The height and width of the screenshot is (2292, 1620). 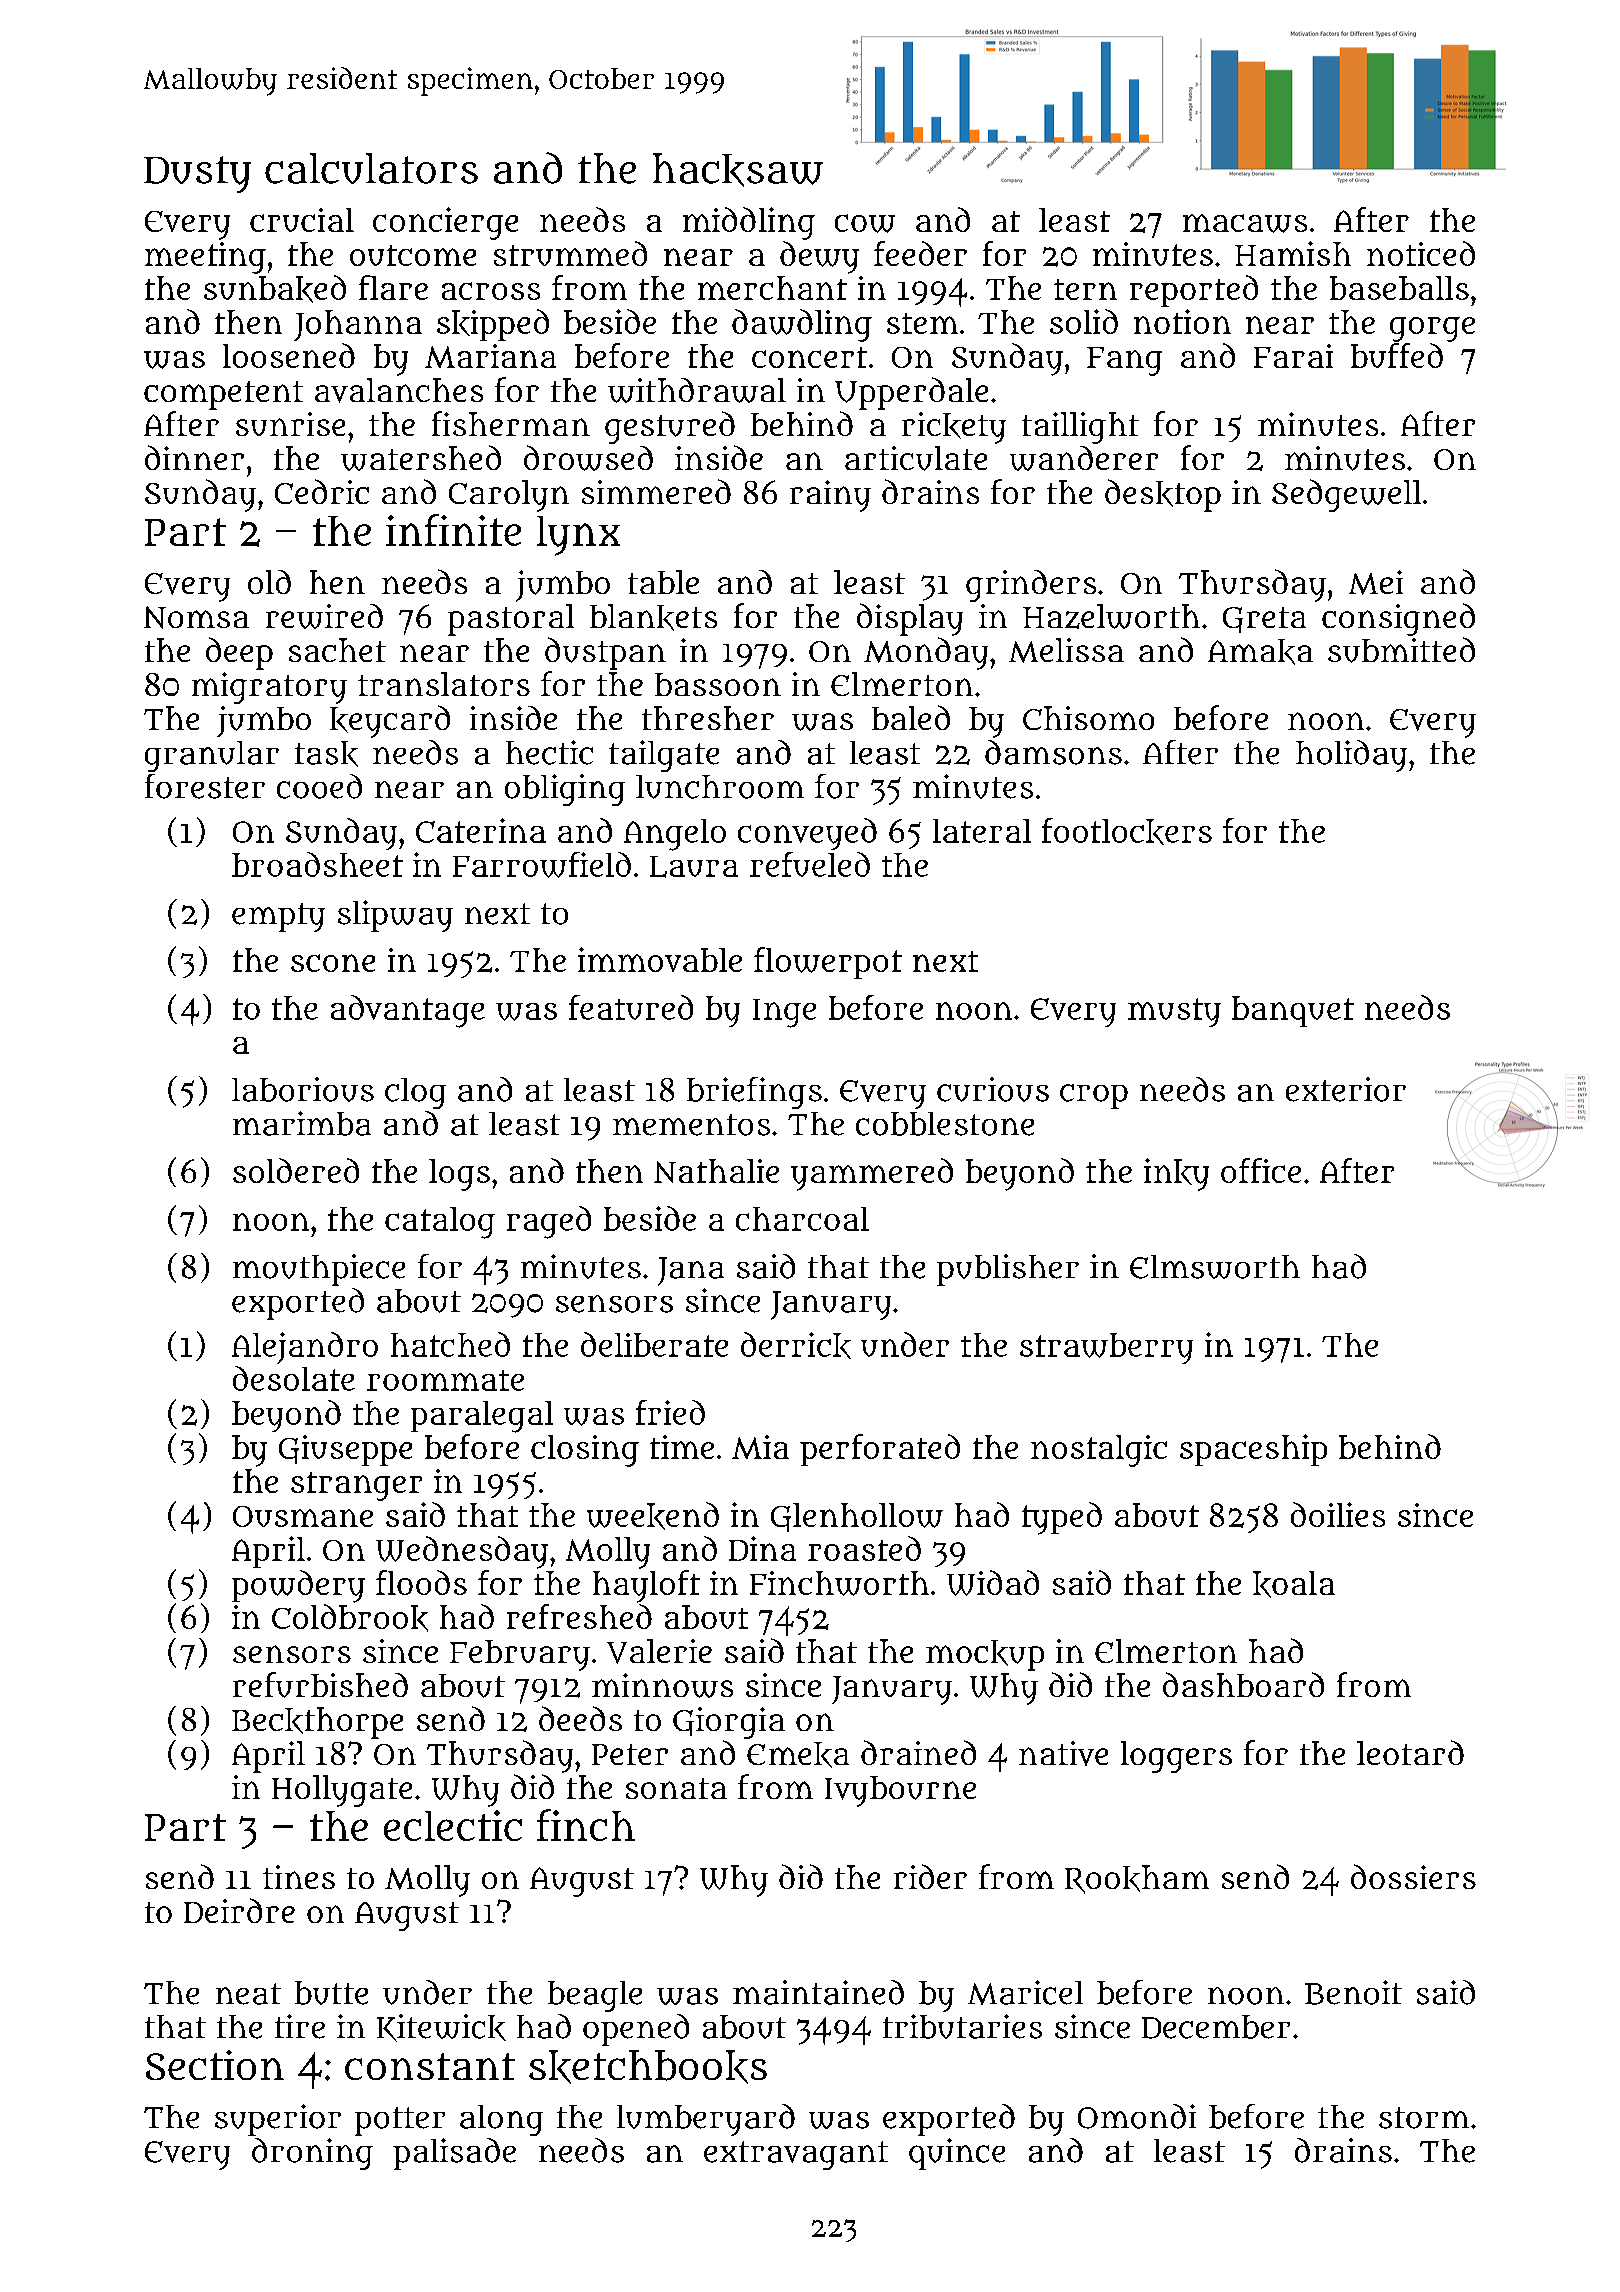 I want to click on noticed, so click(x=1421, y=253).
